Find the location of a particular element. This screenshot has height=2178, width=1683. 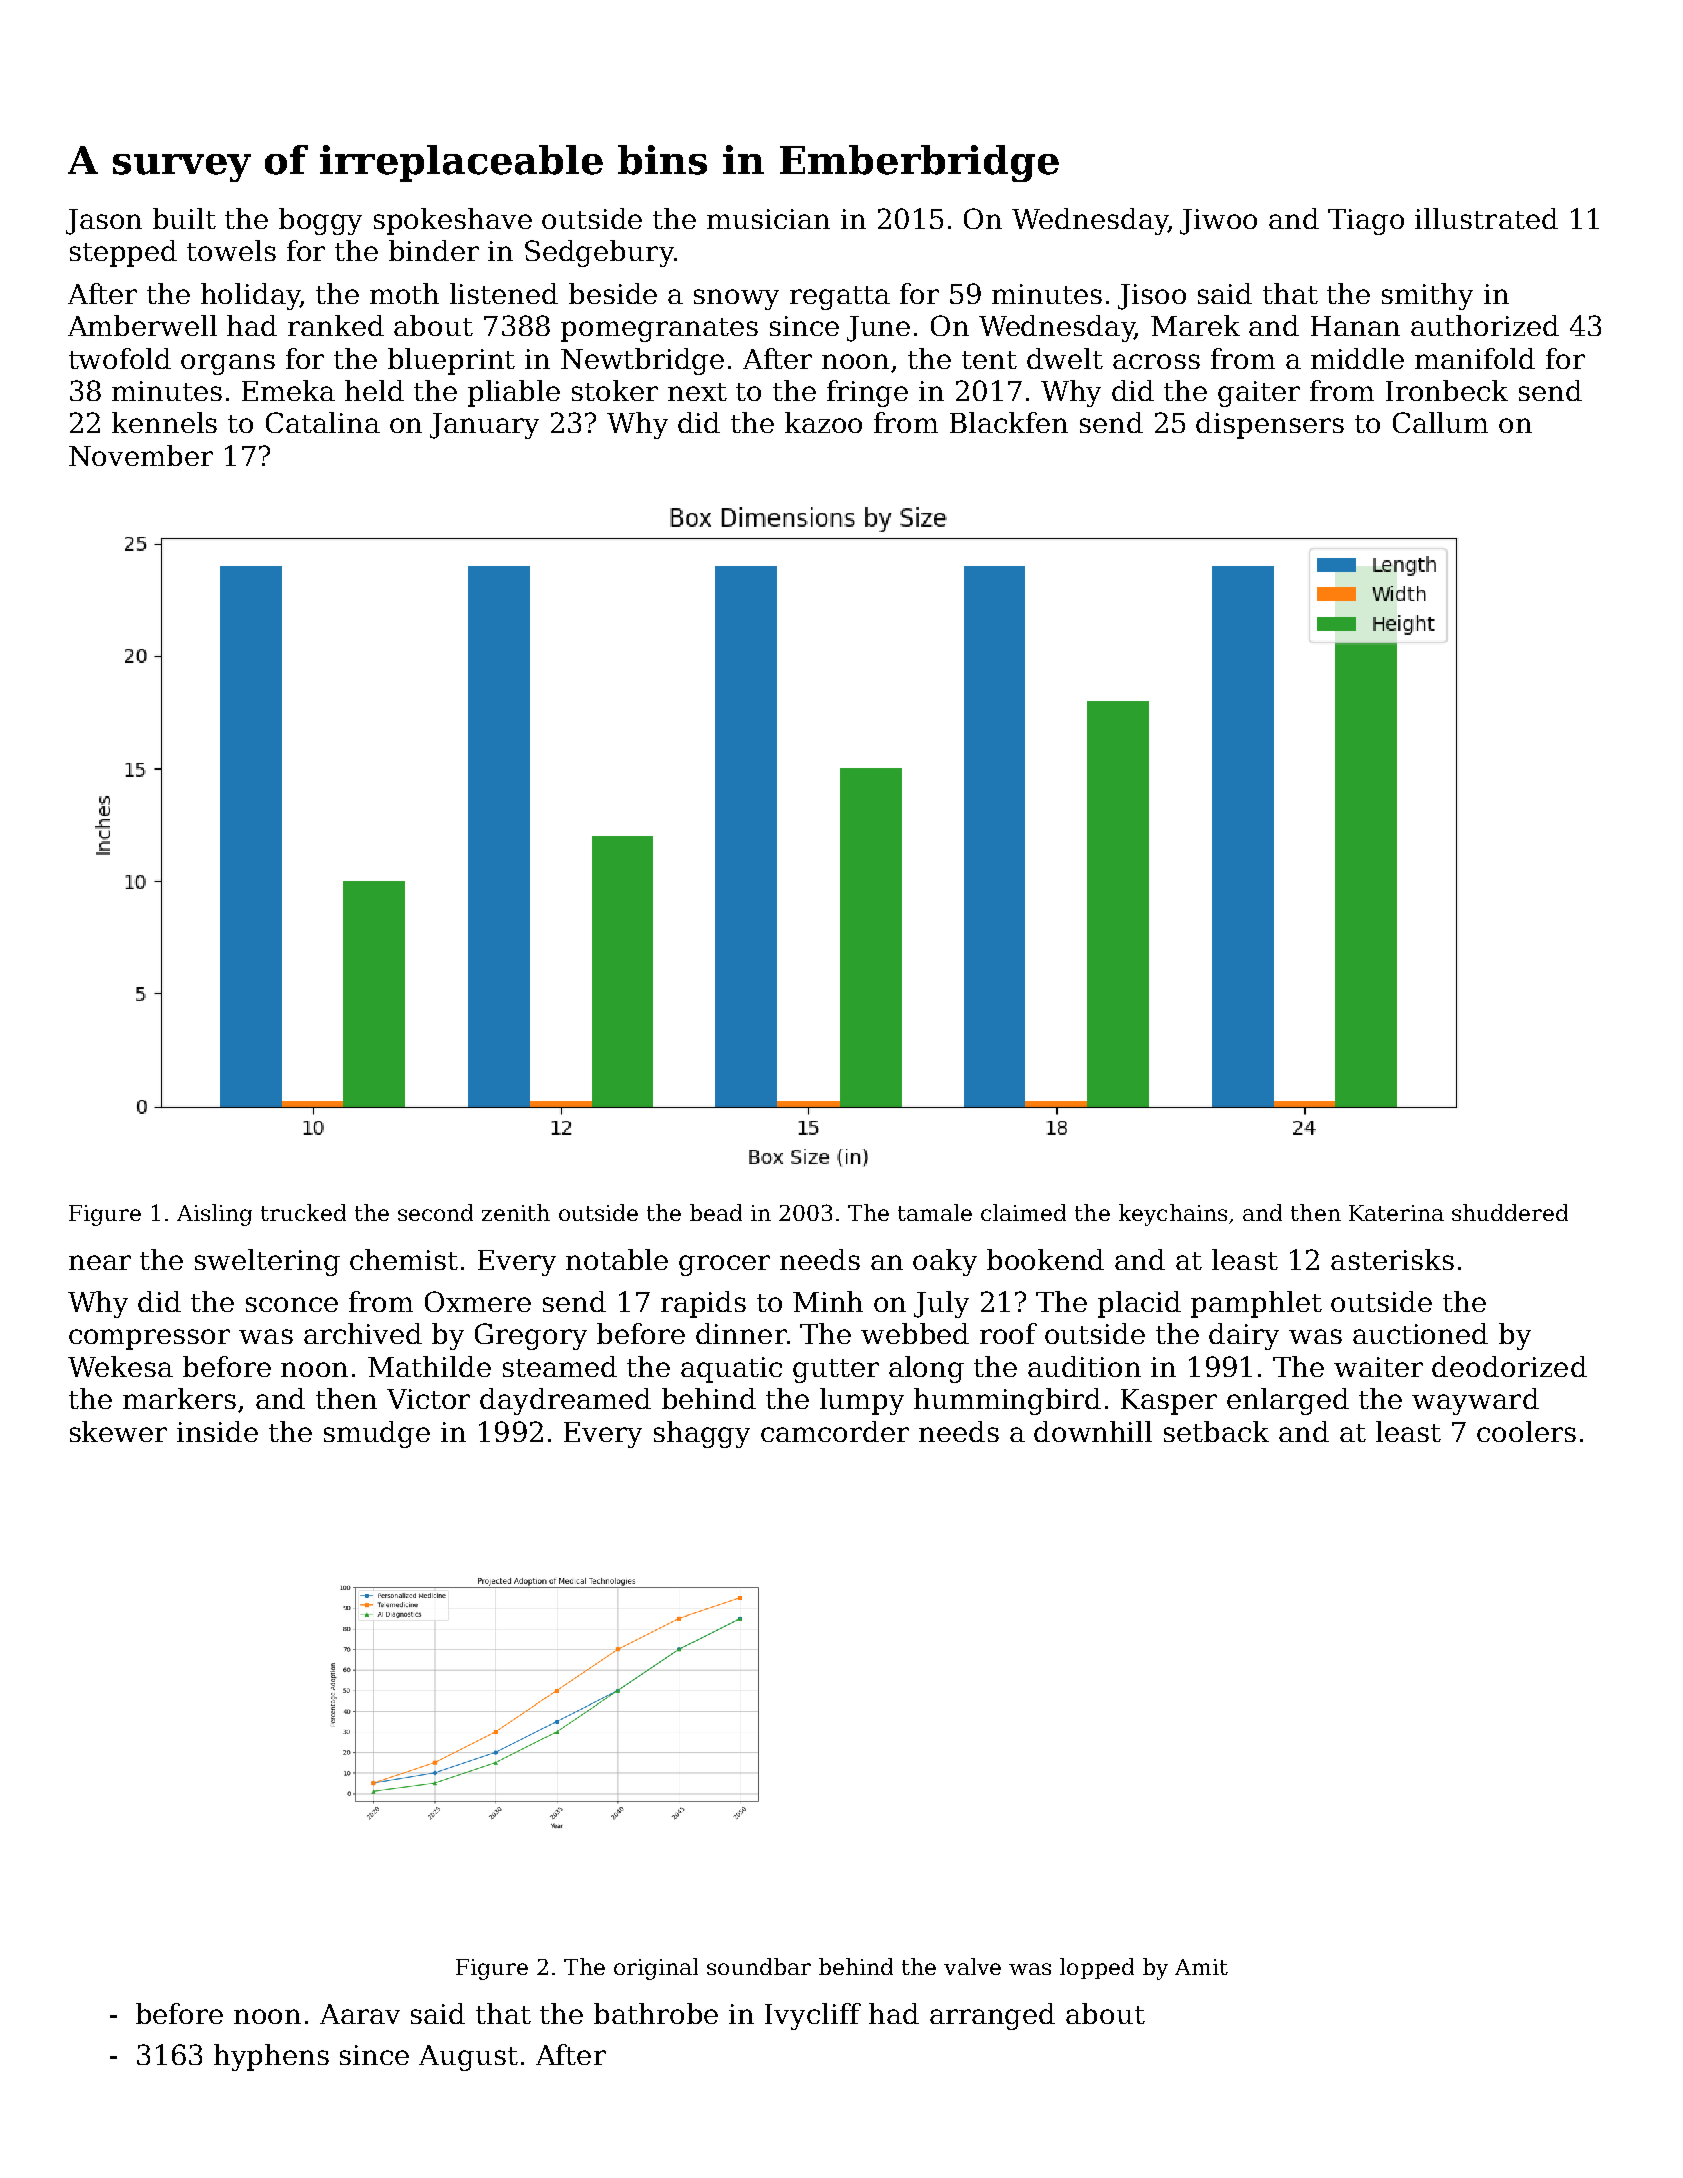

bead is located at coordinates (716, 1212).
